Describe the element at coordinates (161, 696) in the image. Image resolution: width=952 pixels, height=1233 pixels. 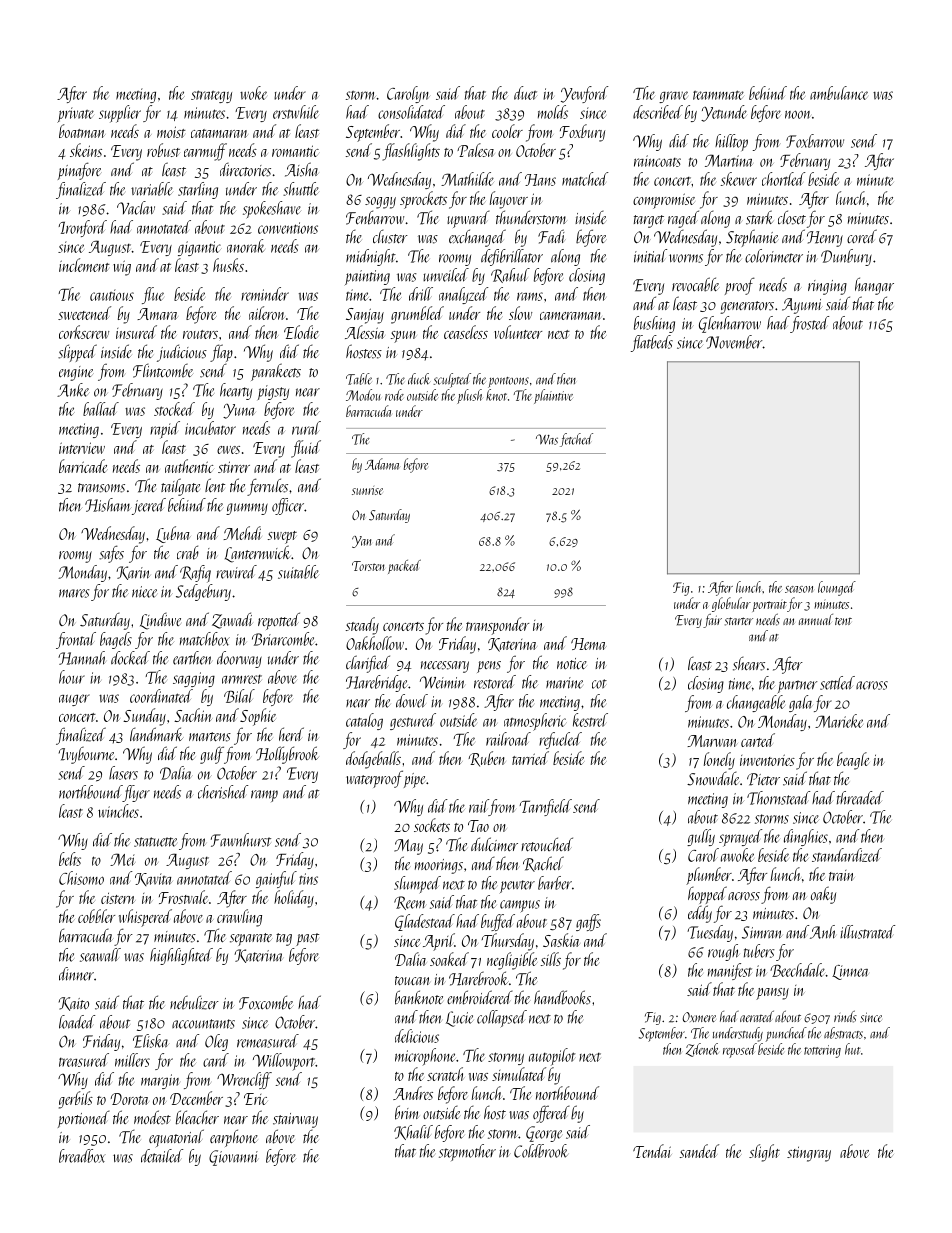
I see `coordinated` at that location.
